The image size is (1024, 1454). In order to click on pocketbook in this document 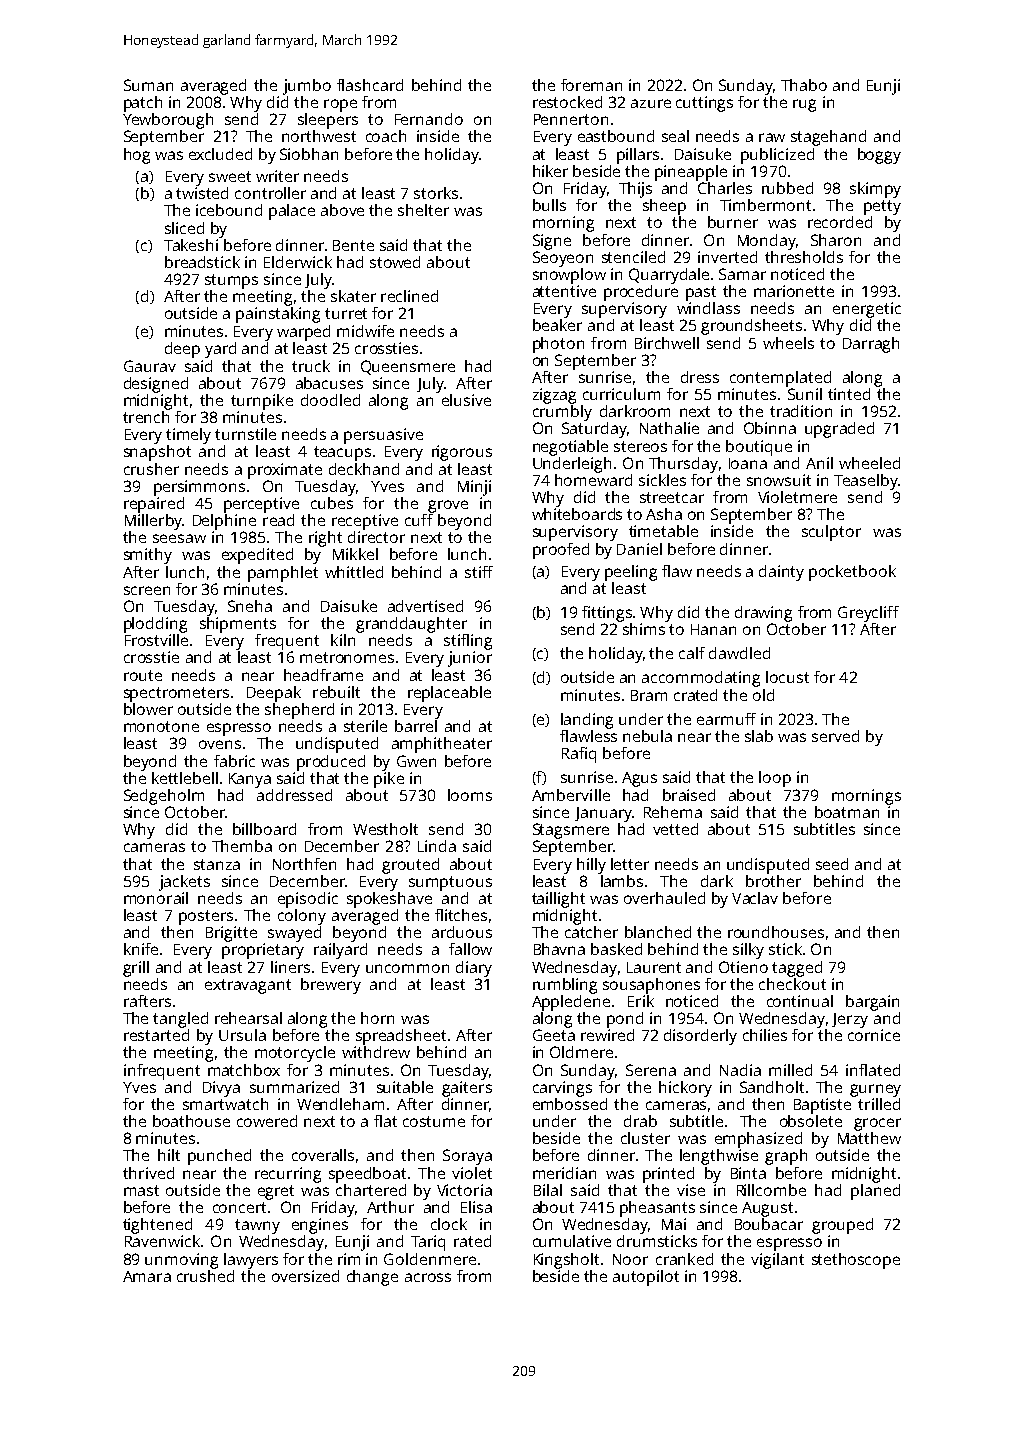, I will do `click(852, 573)`.
